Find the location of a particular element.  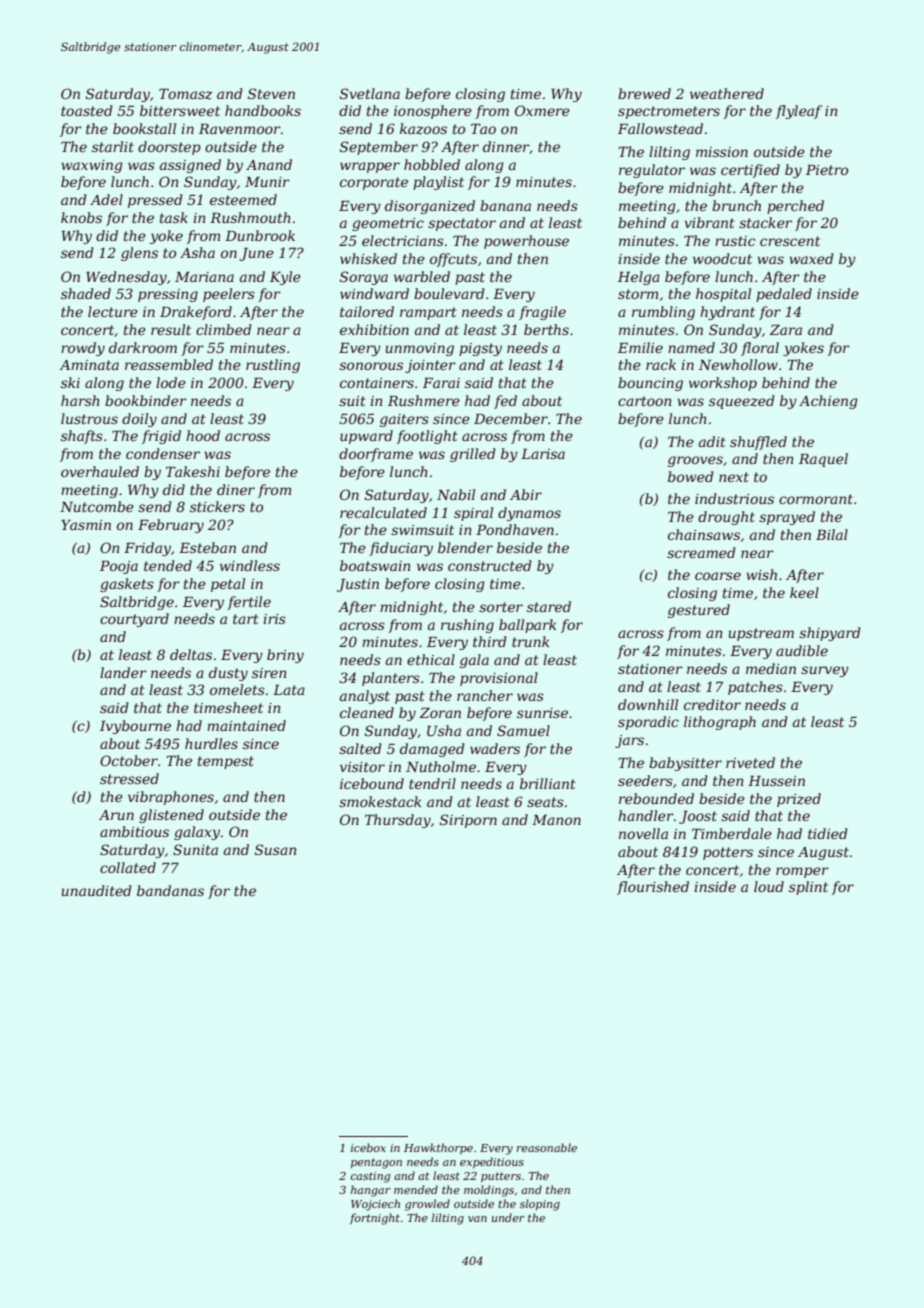

Raquel is located at coordinates (823, 460).
